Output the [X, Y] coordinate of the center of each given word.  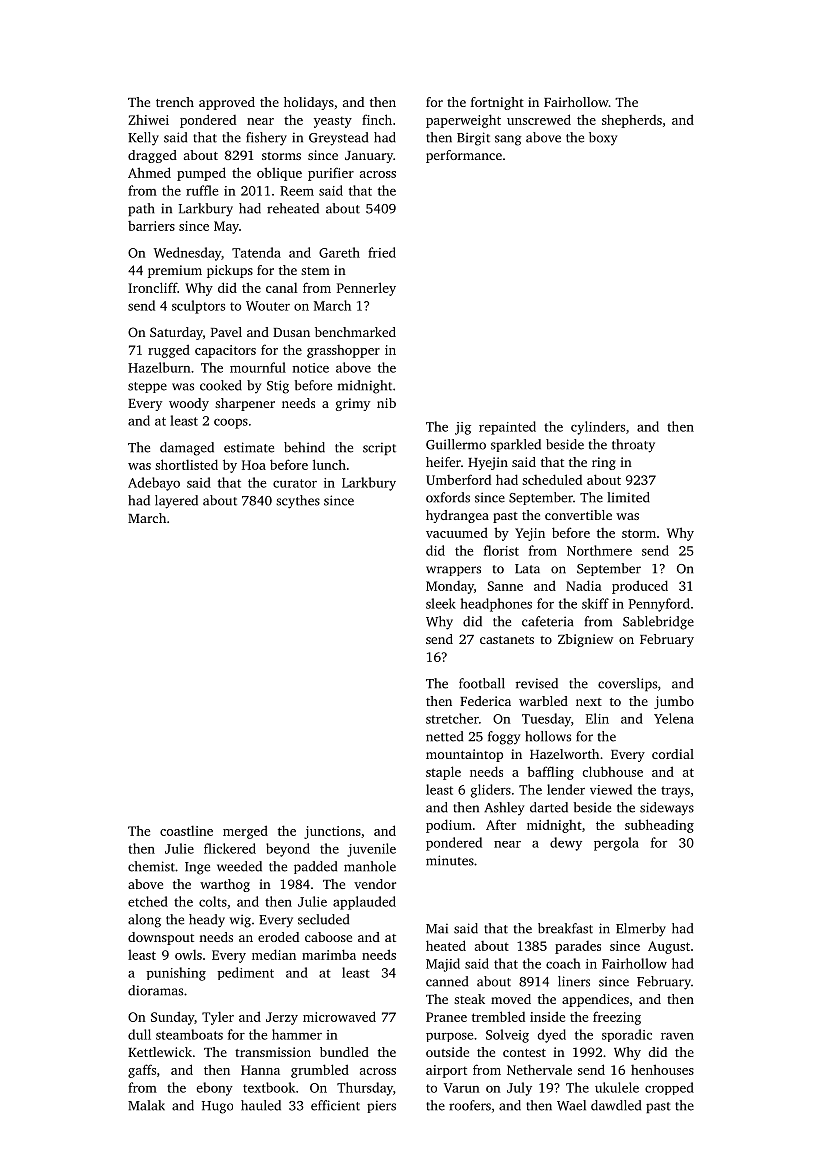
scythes [298, 502]
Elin [597, 718]
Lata [527, 569]
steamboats [189, 1034]
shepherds [632, 121]
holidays [309, 103]
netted [444, 736]
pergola [616, 844]
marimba [329, 954]
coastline [186, 831]
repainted [507, 428]
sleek [441, 603]
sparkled [516, 445]
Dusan [291, 332]
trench [175, 102]
